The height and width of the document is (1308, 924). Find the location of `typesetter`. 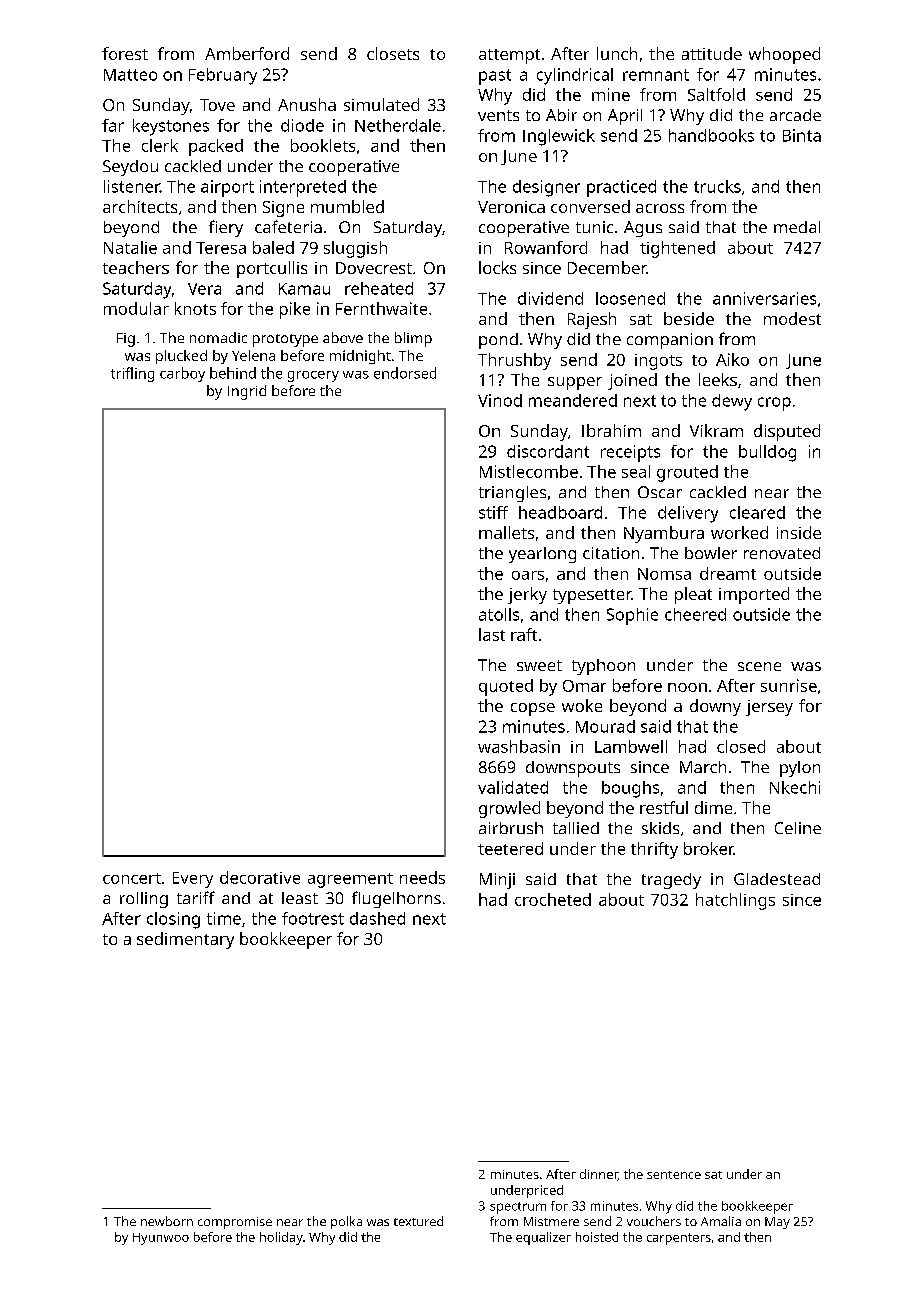

typesetter is located at coordinates (592, 596).
